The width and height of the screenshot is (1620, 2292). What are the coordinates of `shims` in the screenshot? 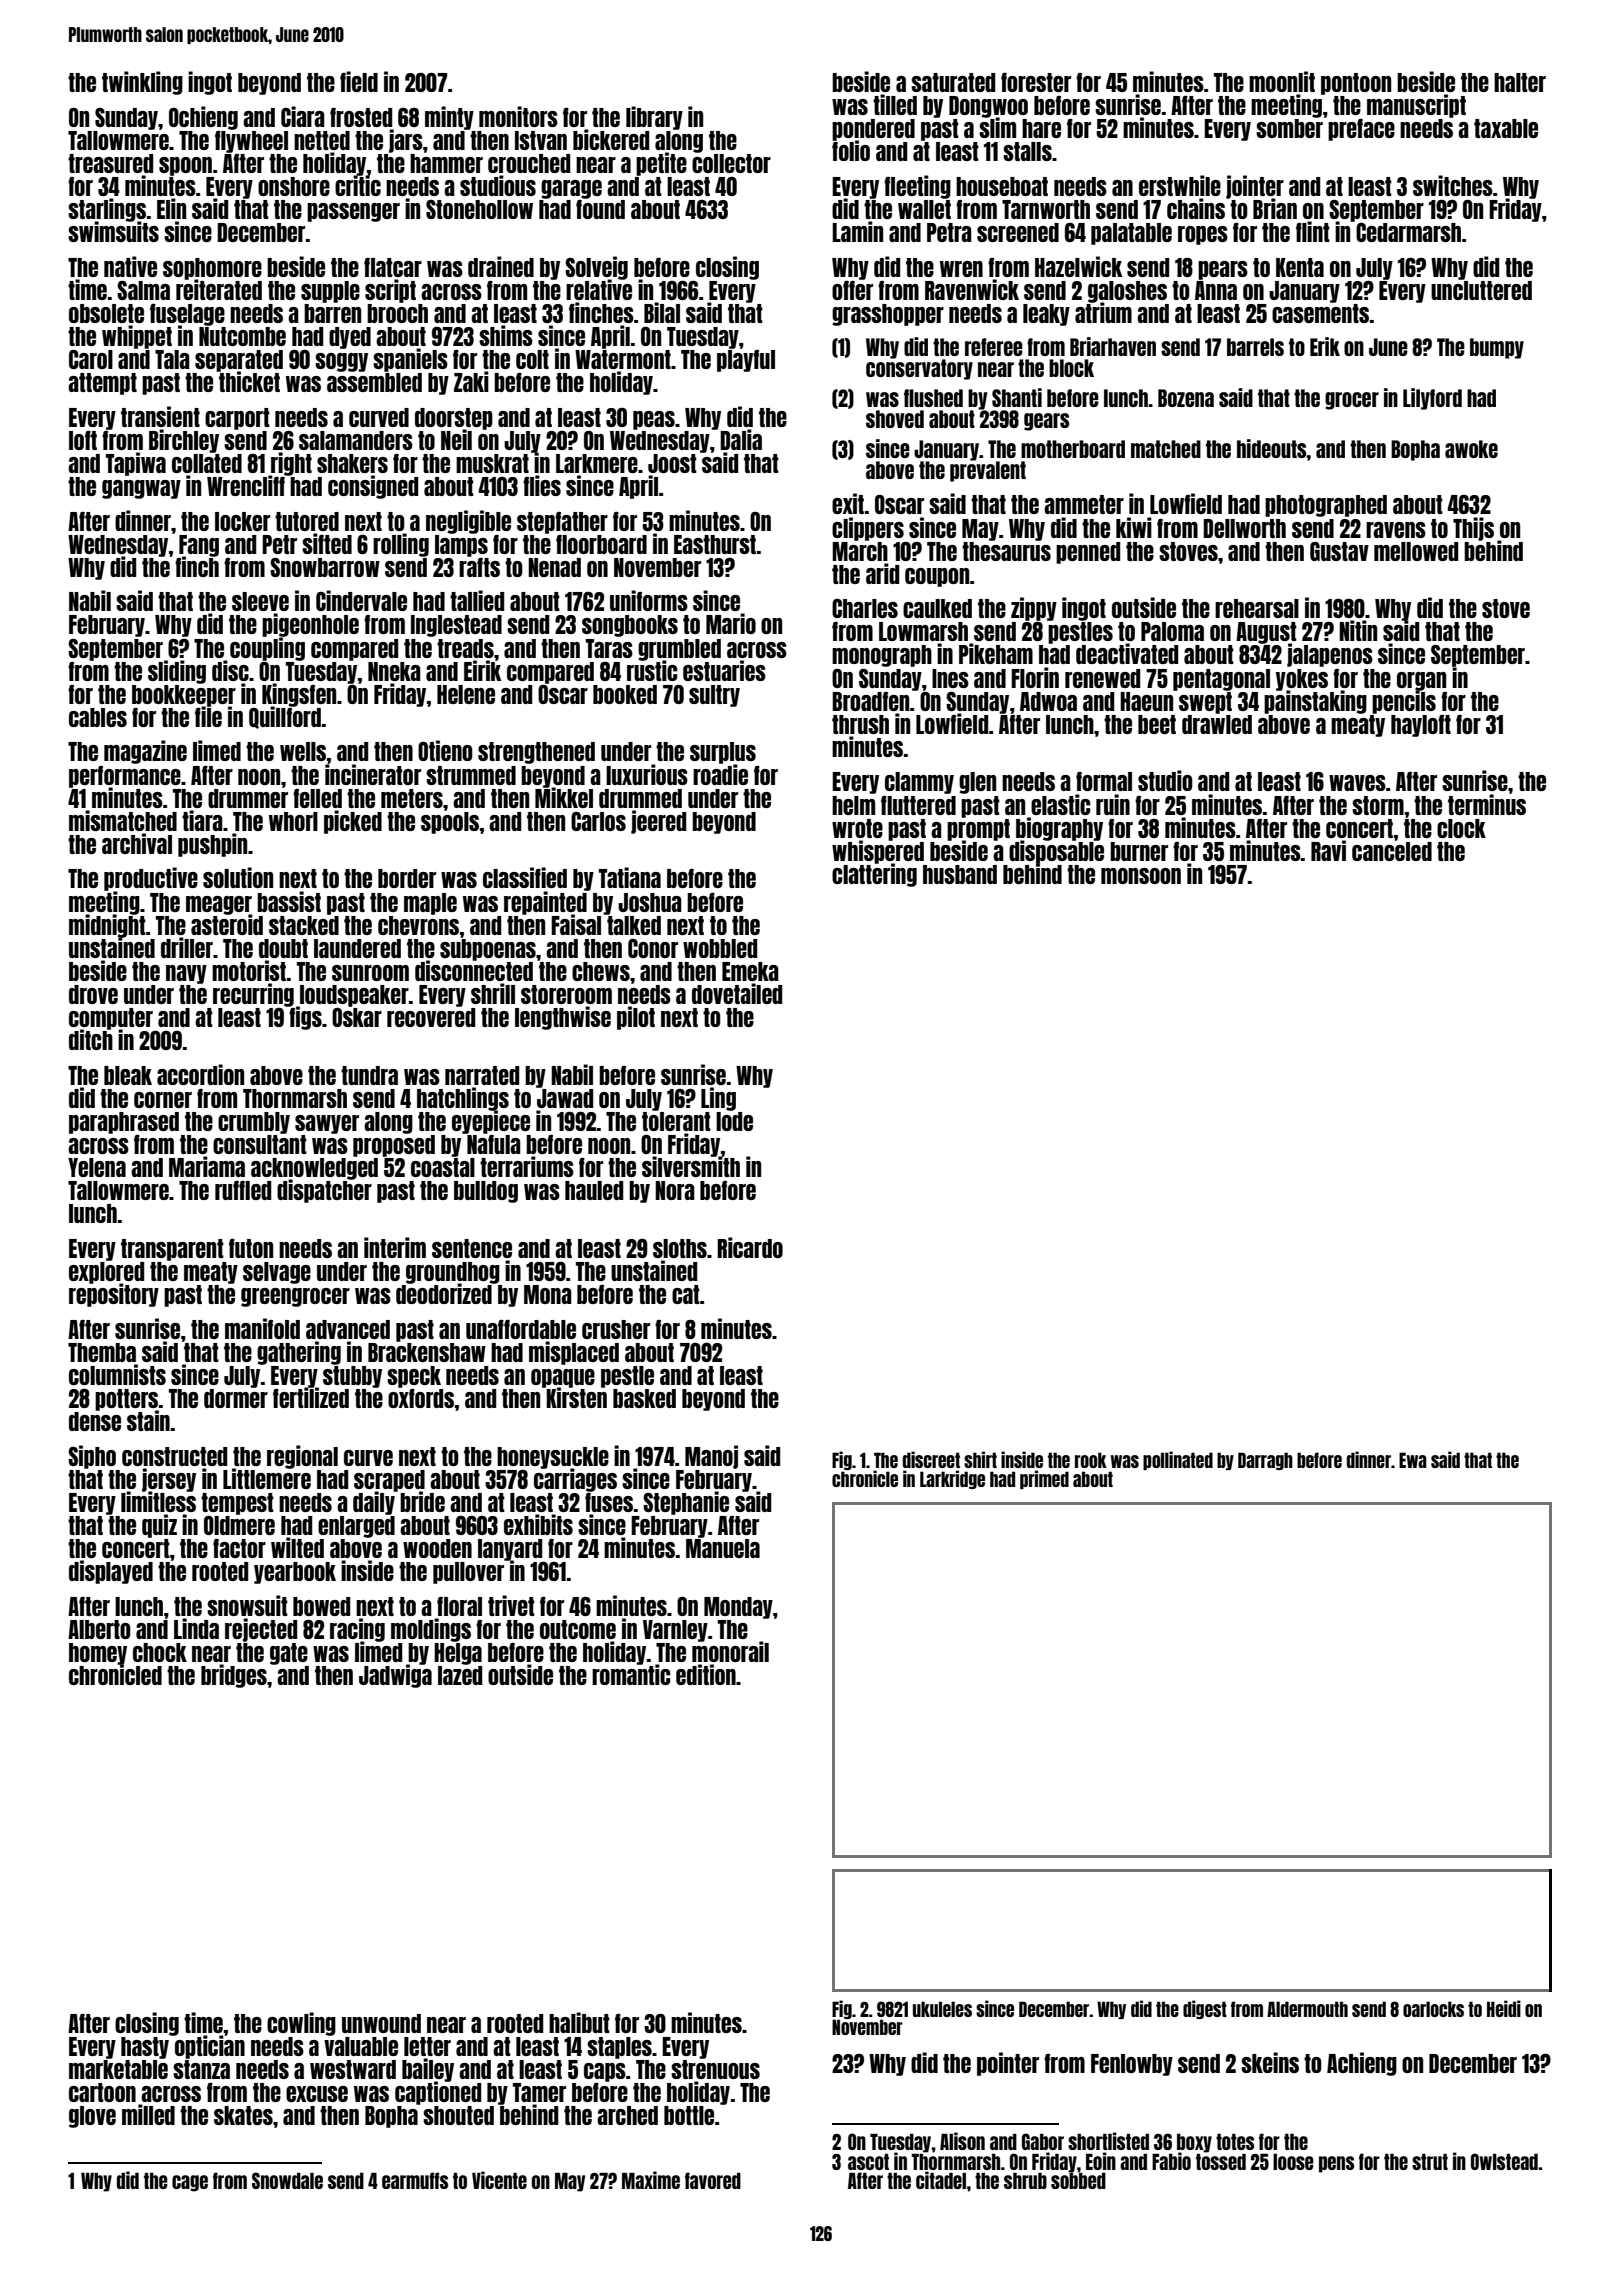 It's located at (506, 335).
